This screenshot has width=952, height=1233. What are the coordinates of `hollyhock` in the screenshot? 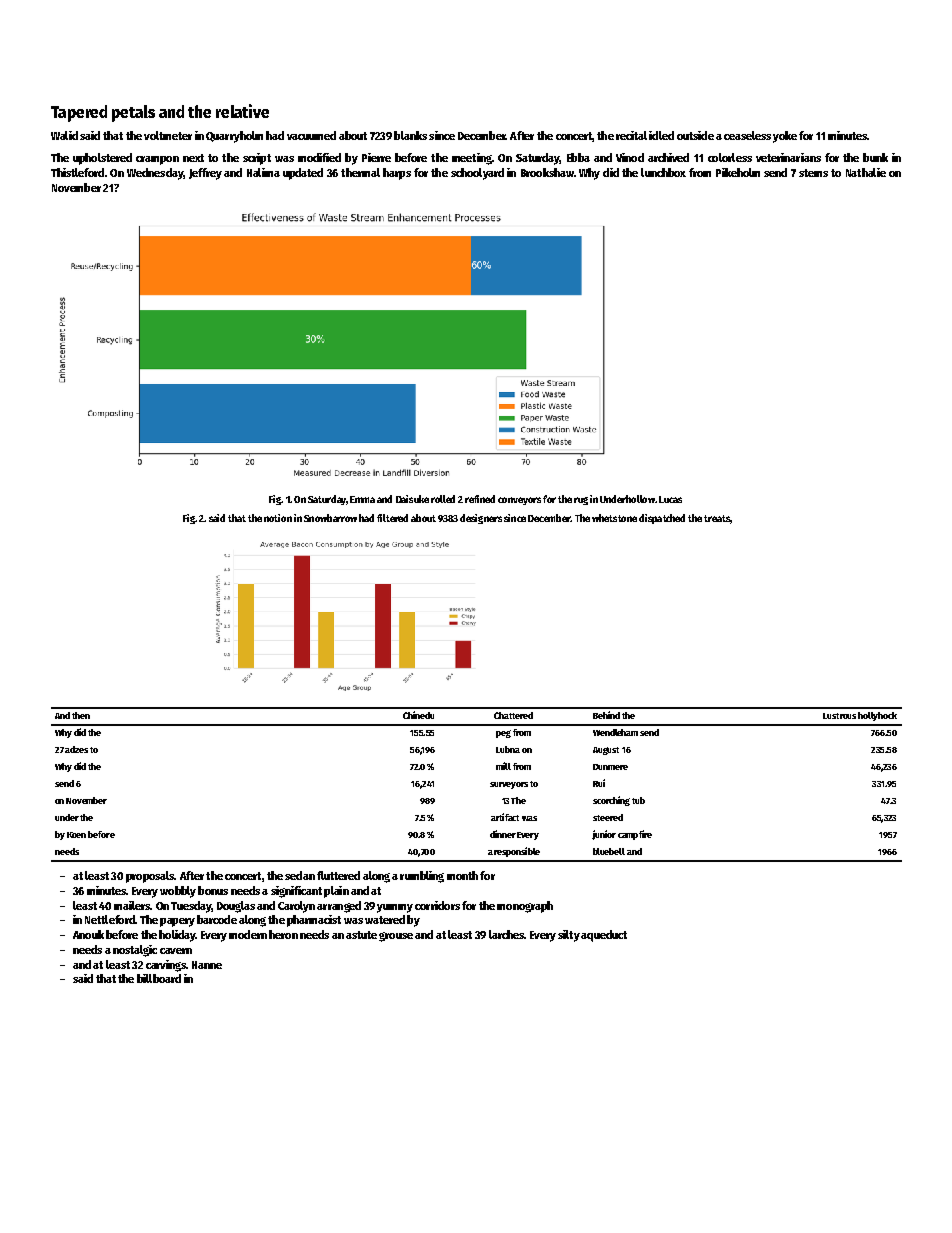 It's located at (877, 716).
